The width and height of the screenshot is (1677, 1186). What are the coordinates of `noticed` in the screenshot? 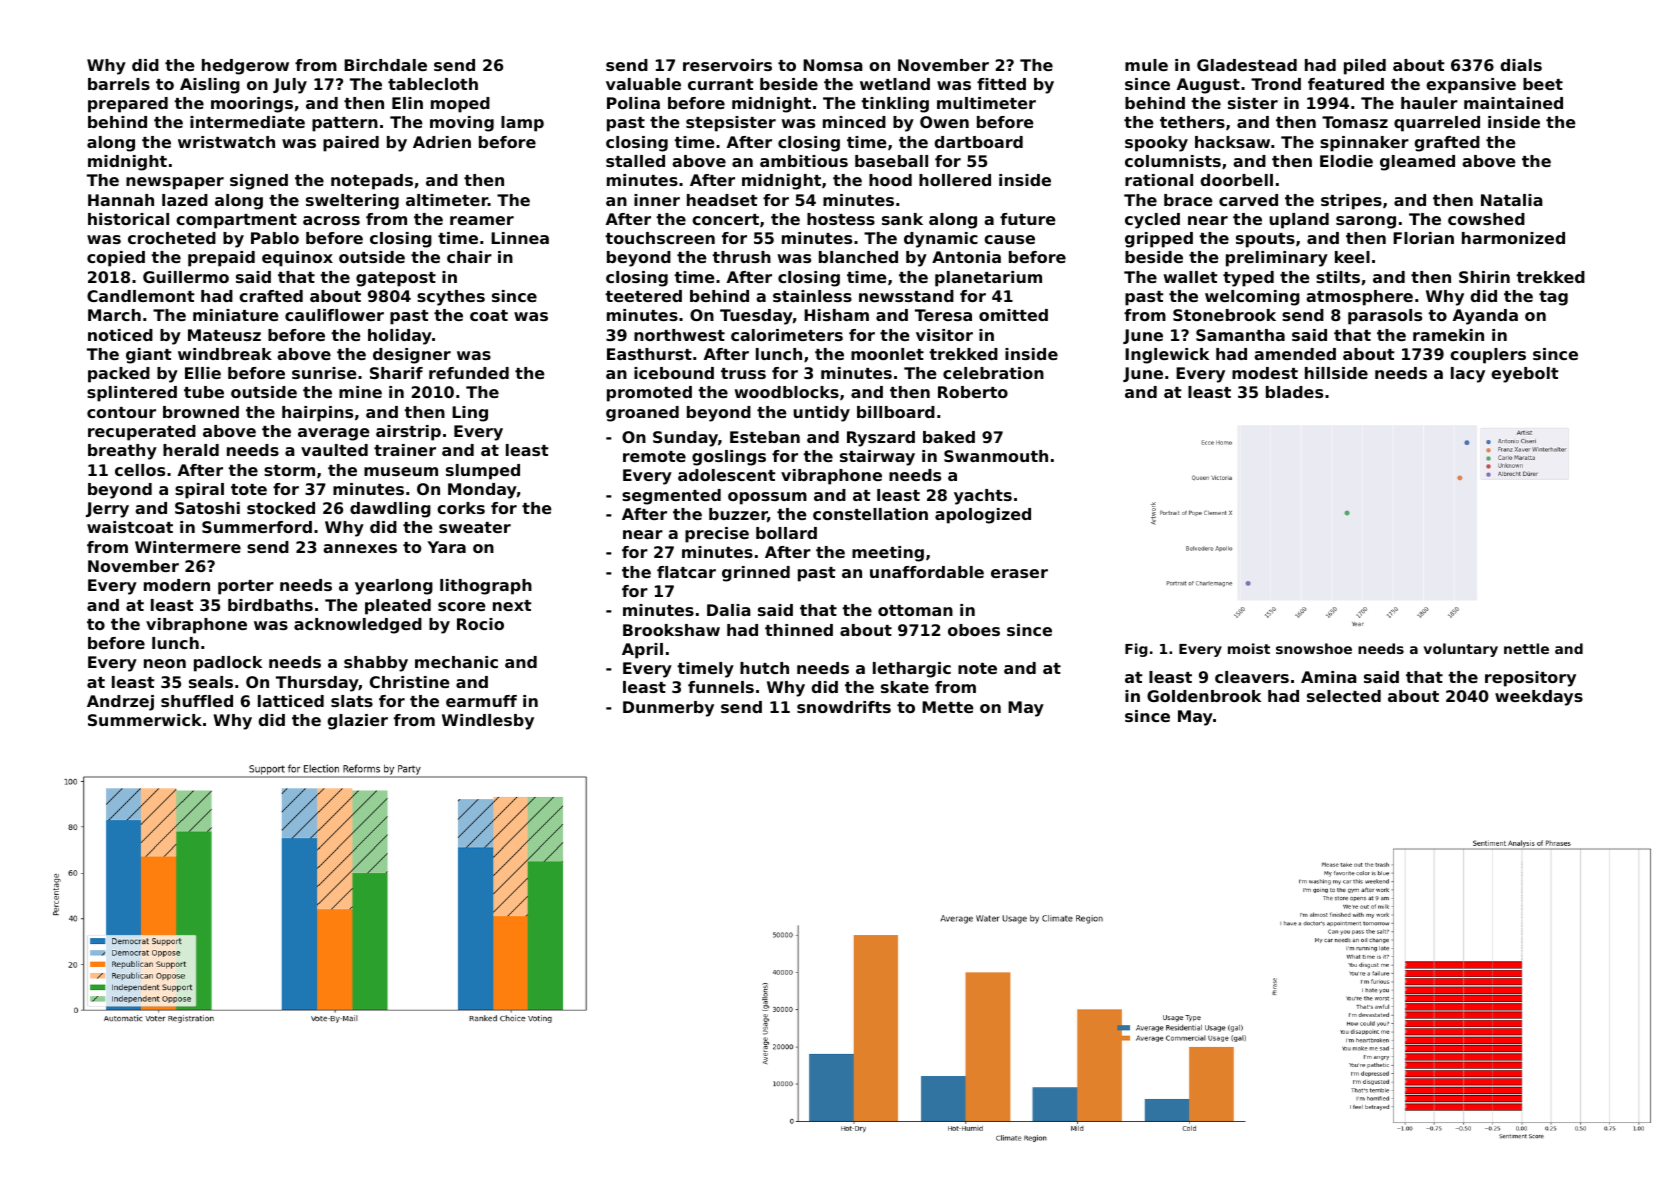 It's located at (120, 335).
